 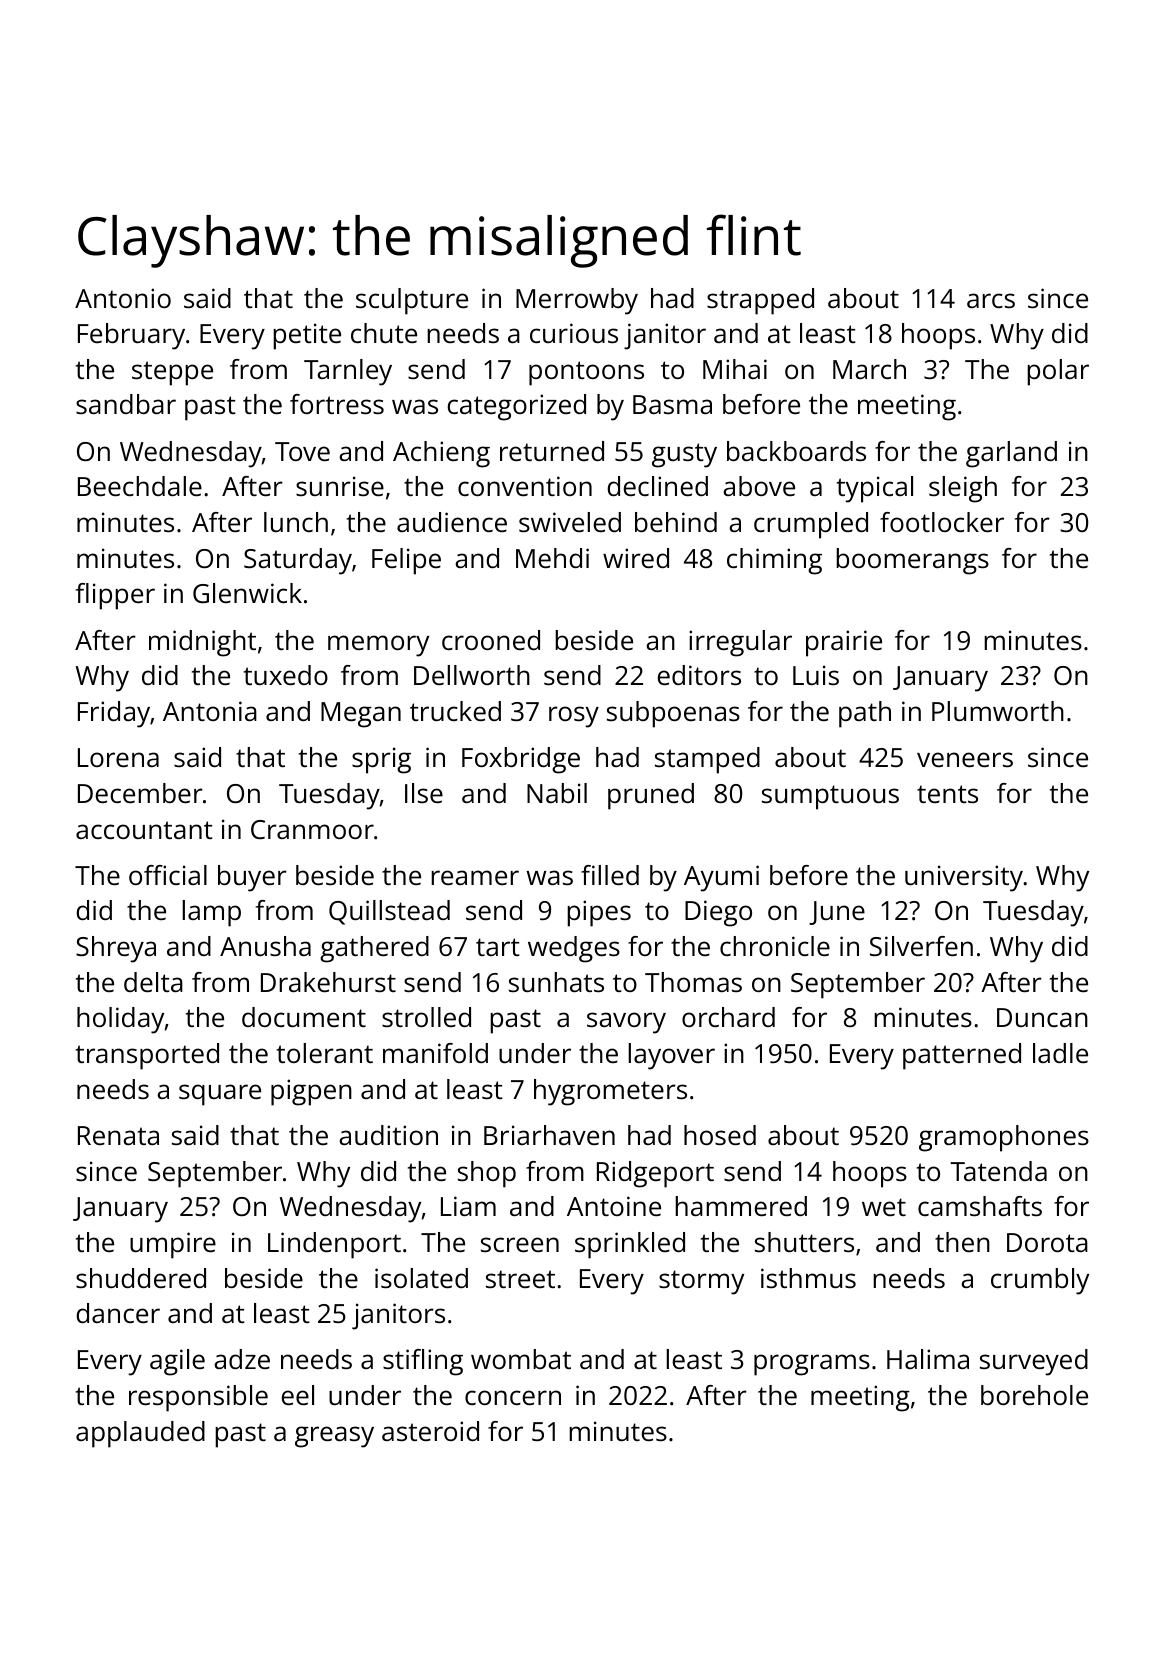 I want to click on greasy, so click(x=334, y=1437).
